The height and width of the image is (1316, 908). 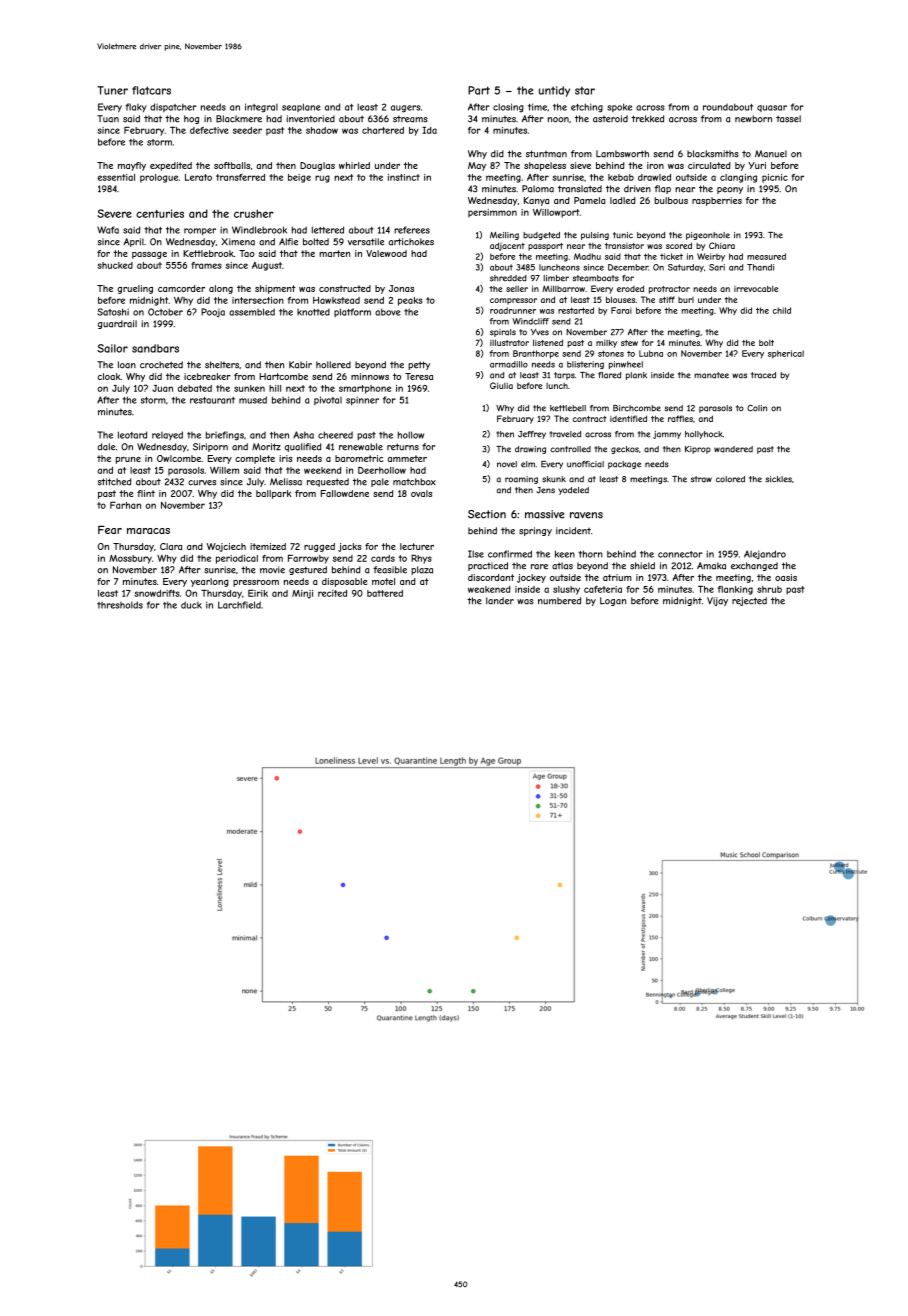 What do you see at coordinates (717, 601) in the image?
I see `Vijay` at bounding box center [717, 601].
